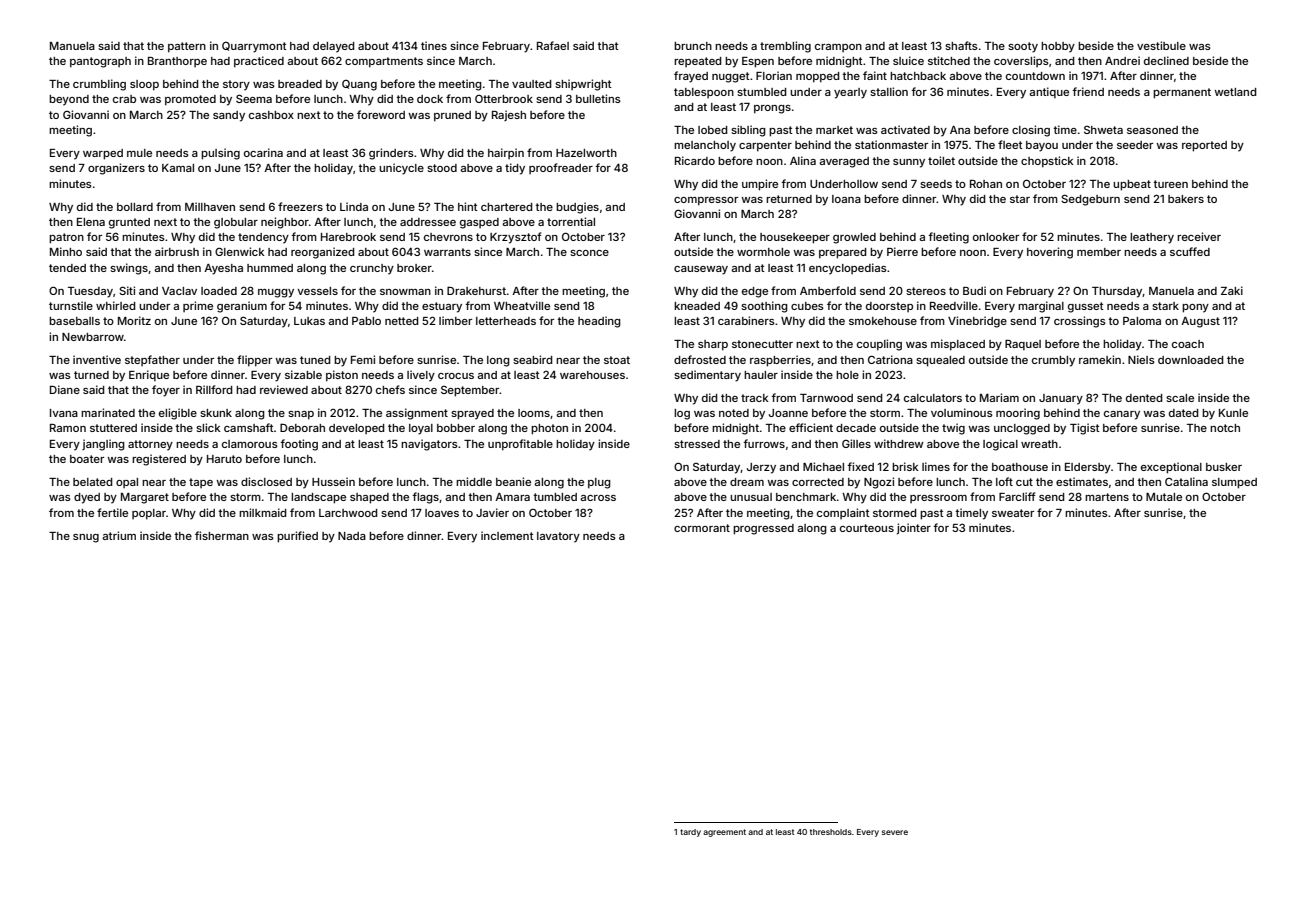 This screenshot has height=924, width=1308. I want to click on hobby, so click(1058, 47).
